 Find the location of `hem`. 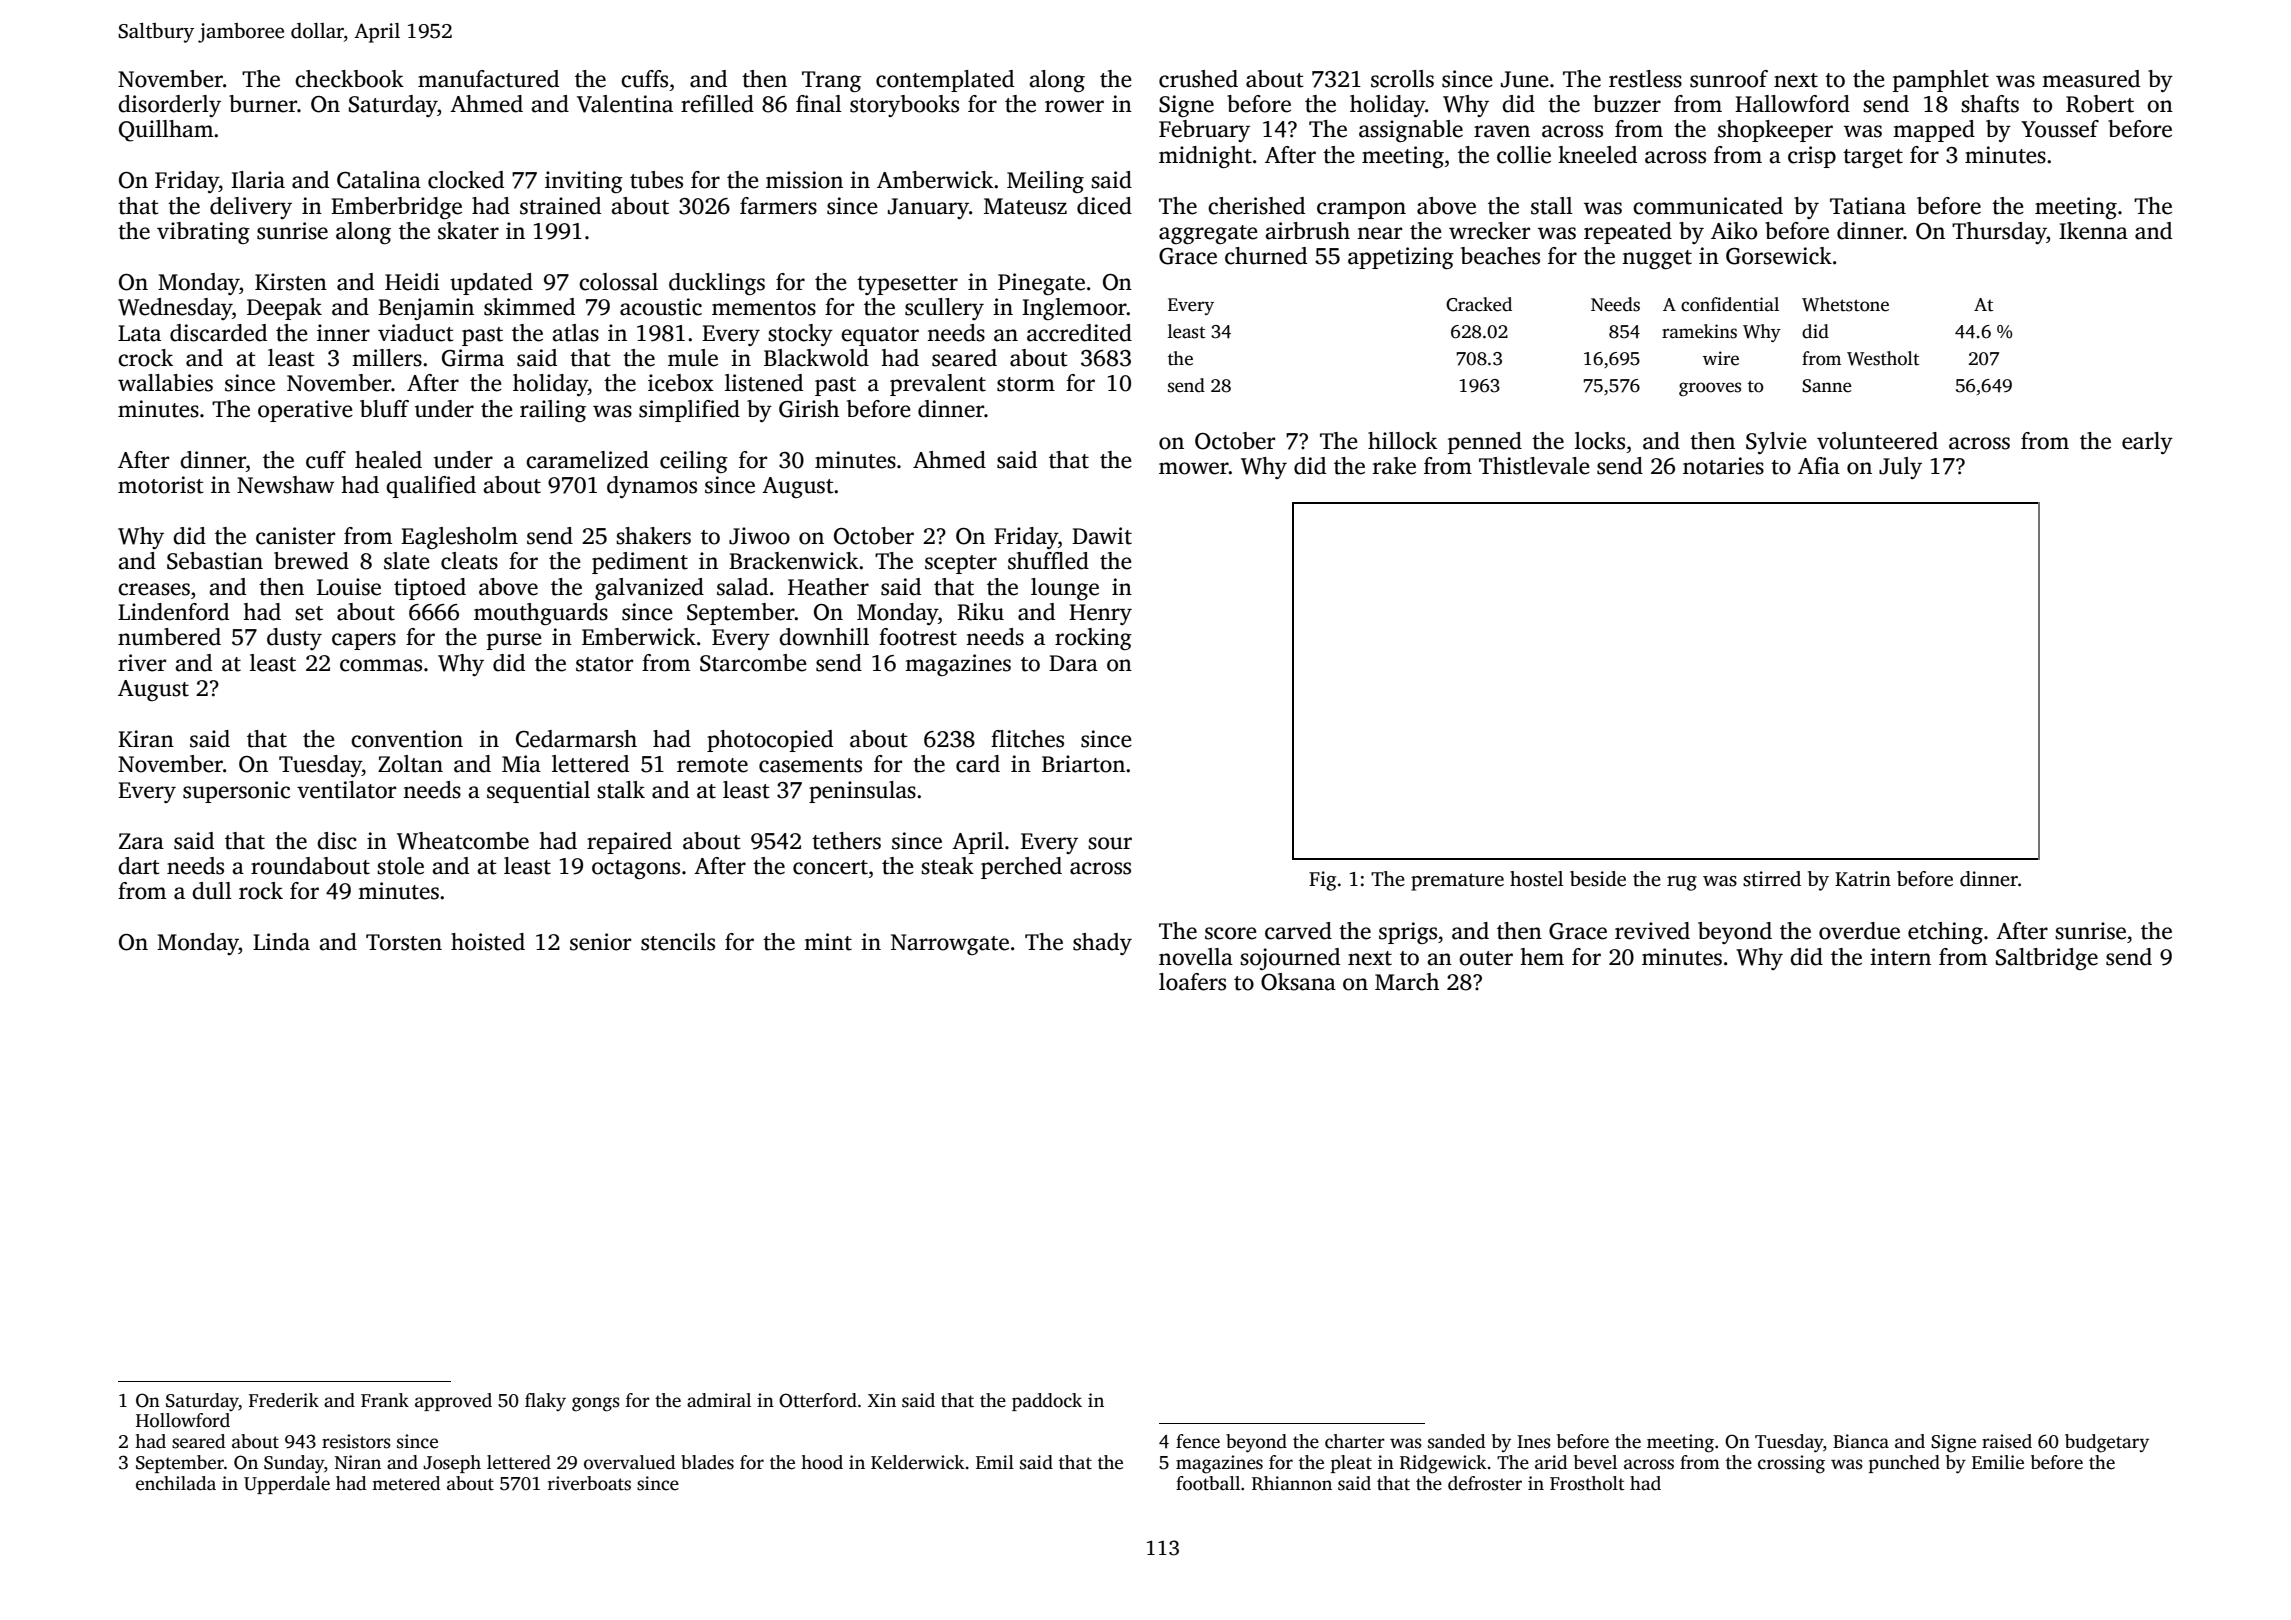

hem is located at coordinates (1542, 957).
